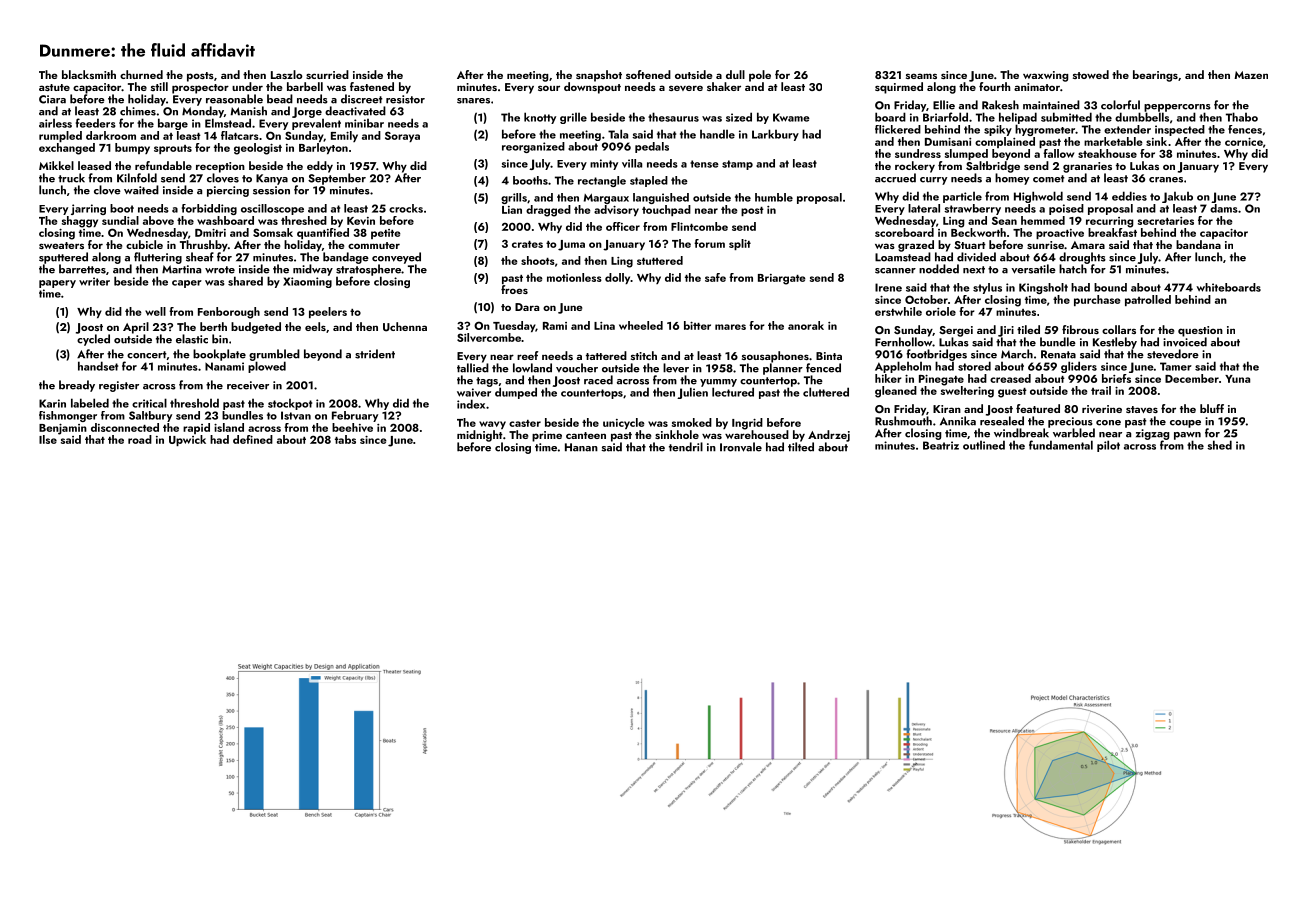  Describe the element at coordinates (88, 209) in the screenshot. I see `jarring` at that location.
